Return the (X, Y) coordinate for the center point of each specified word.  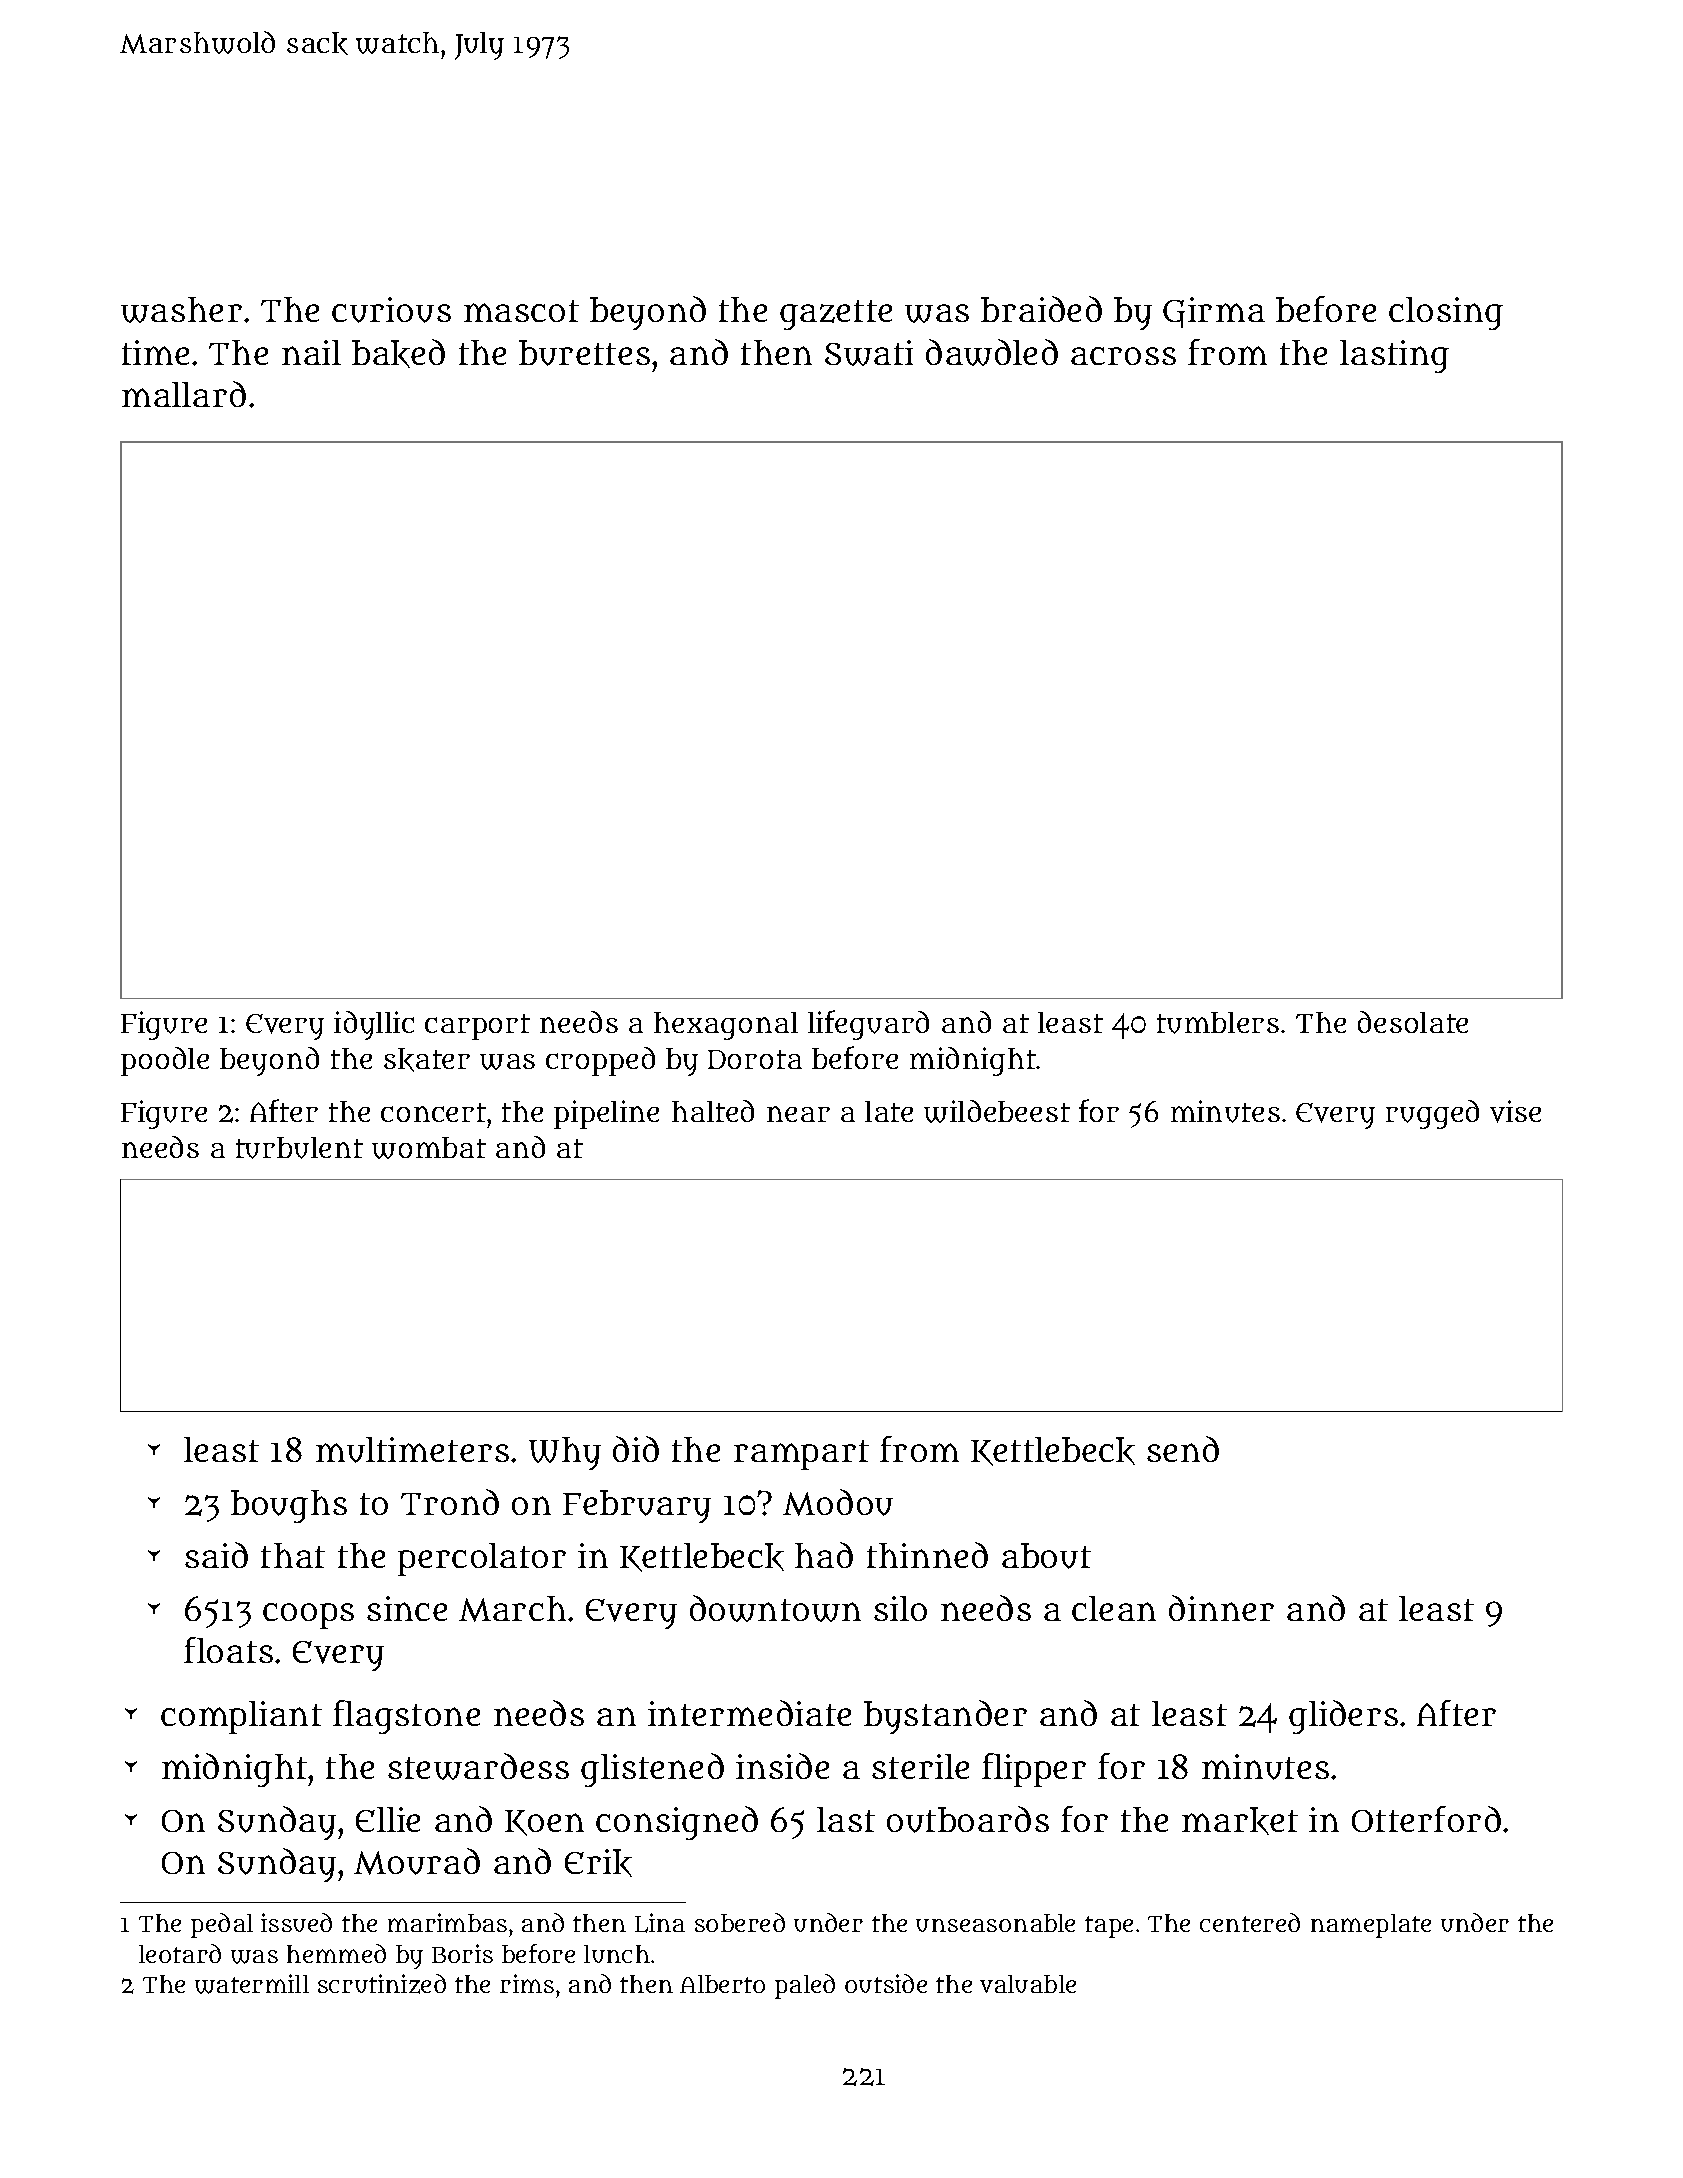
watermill (252, 1984)
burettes (584, 353)
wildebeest (997, 1111)
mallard (184, 394)
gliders (1343, 1717)
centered (1250, 1922)
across (1123, 356)
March (512, 1609)
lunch (617, 1954)
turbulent (299, 1148)
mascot (521, 311)
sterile (920, 1766)
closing (1446, 313)
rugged (1432, 1114)
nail (311, 352)
